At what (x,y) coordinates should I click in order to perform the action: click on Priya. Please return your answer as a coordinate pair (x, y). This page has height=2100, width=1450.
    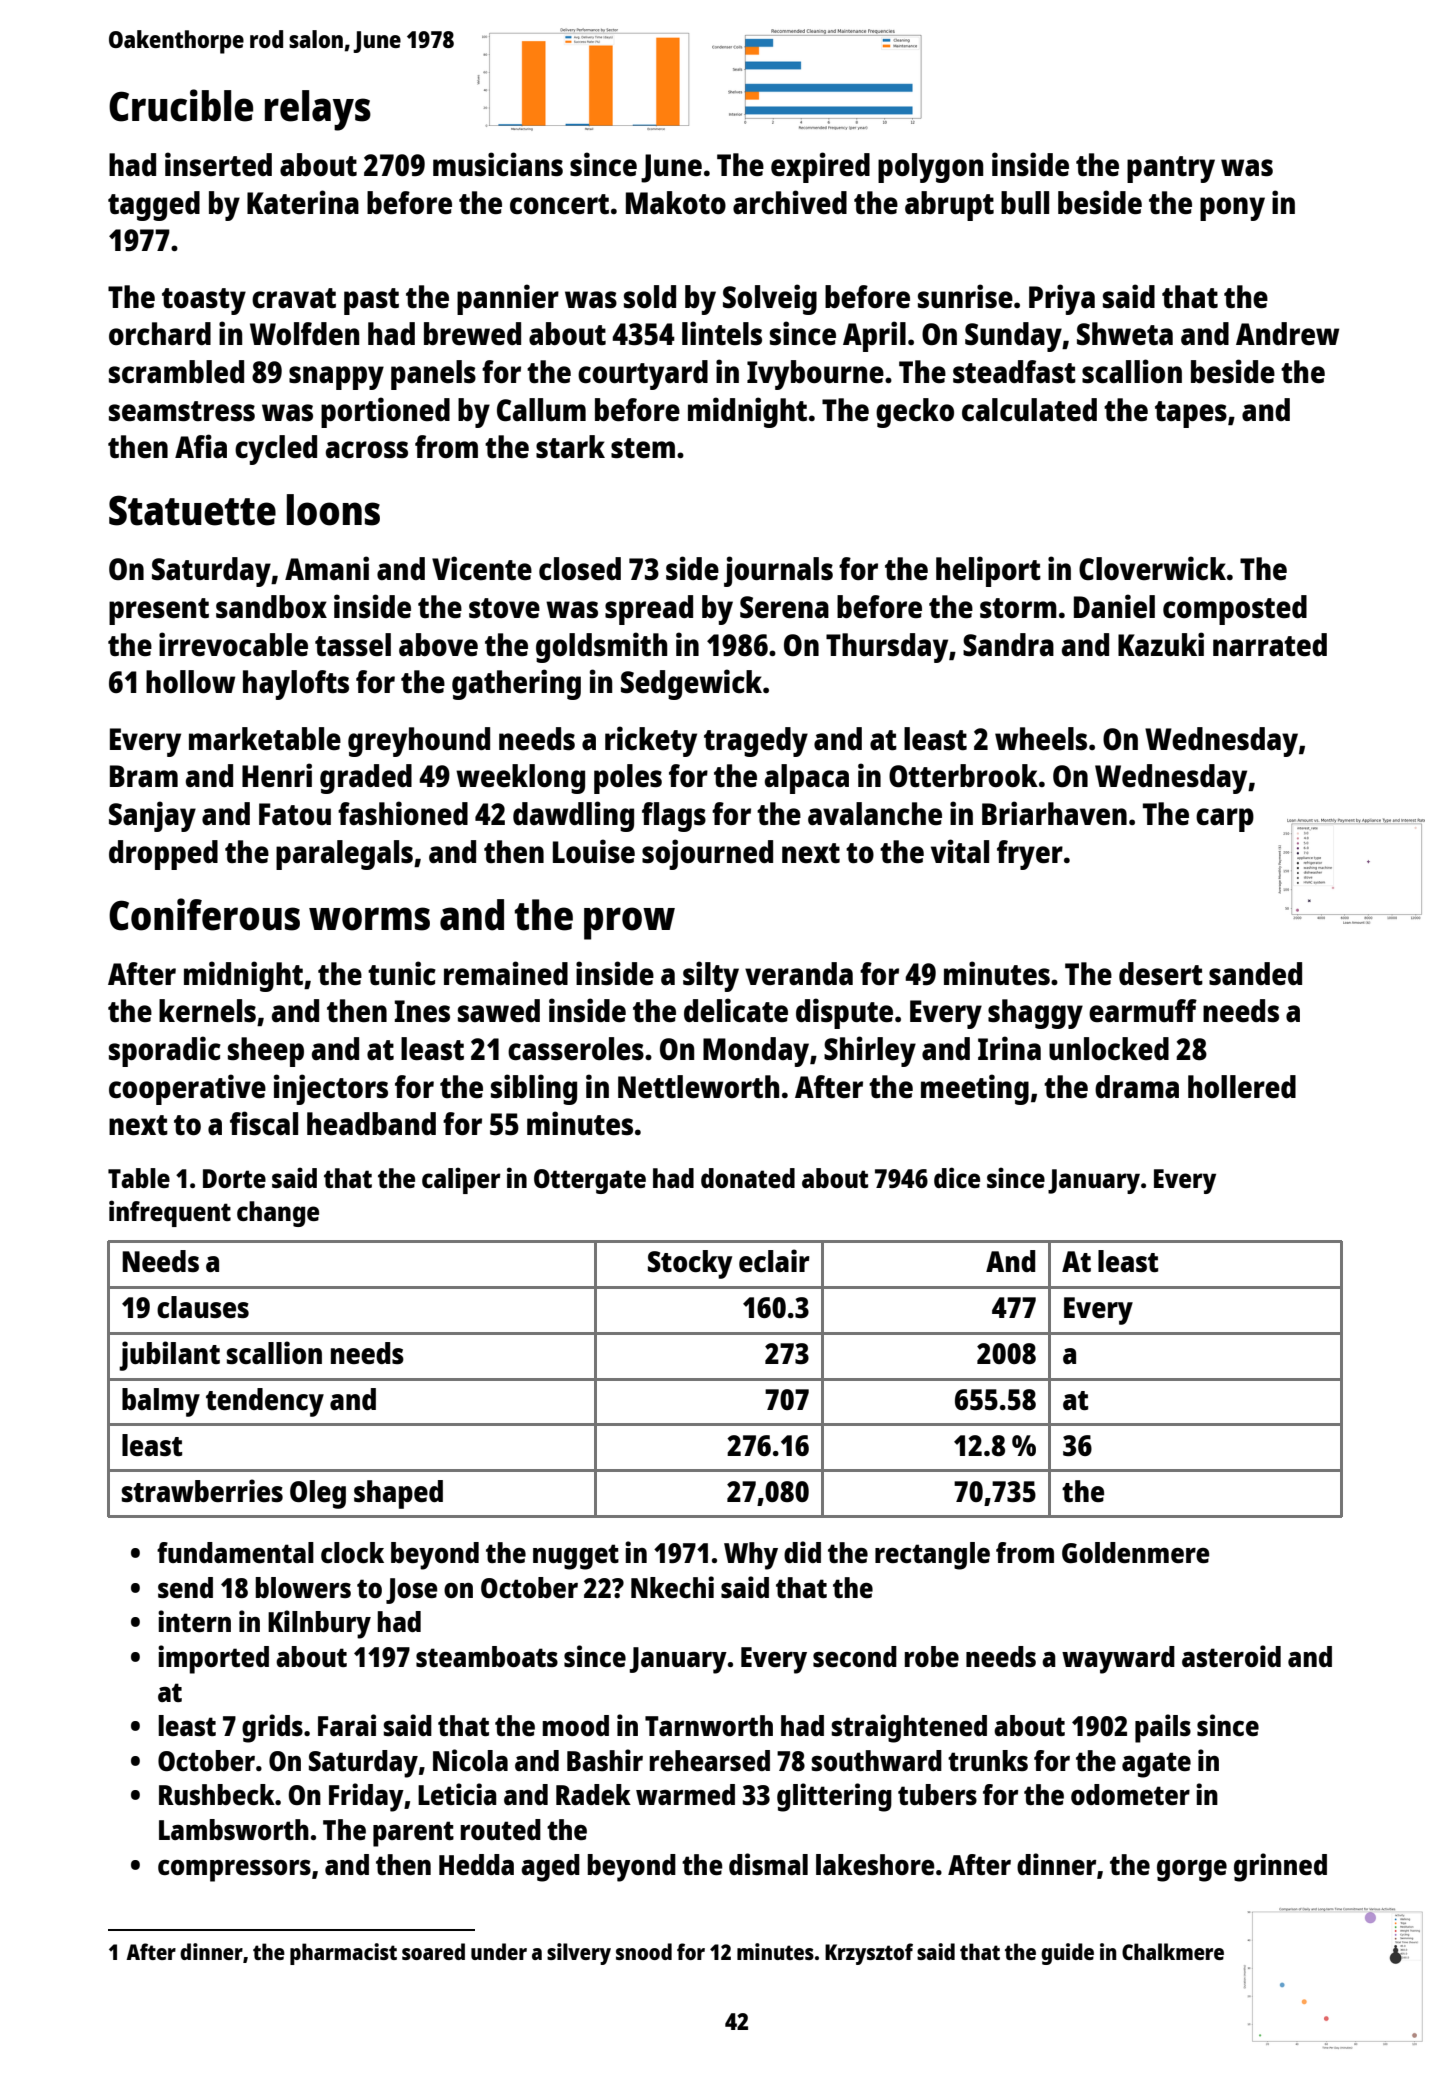
    Looking at the image, I should click on (1062, 299).
